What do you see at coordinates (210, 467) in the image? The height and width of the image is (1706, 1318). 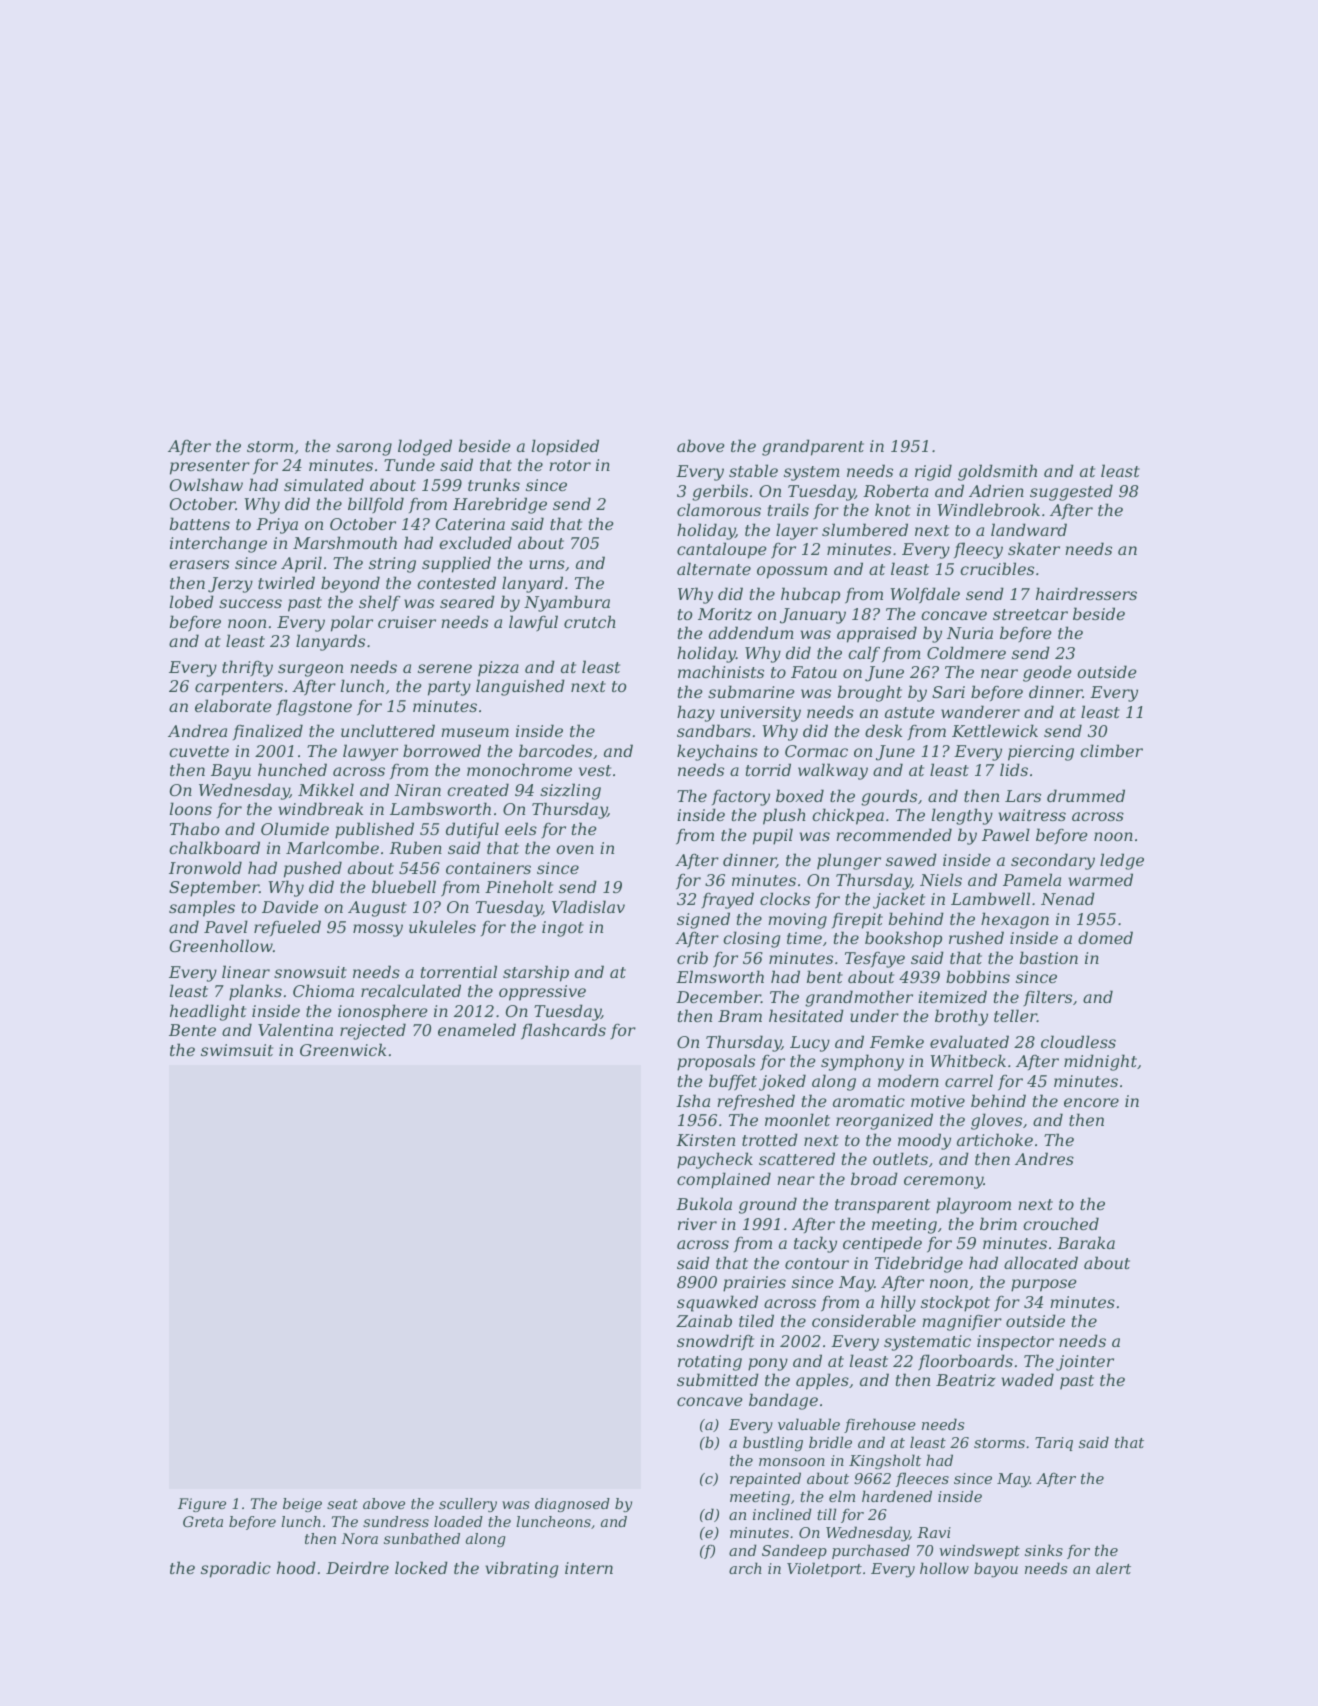 I see `presenter` at bounding box center [210, 467].
